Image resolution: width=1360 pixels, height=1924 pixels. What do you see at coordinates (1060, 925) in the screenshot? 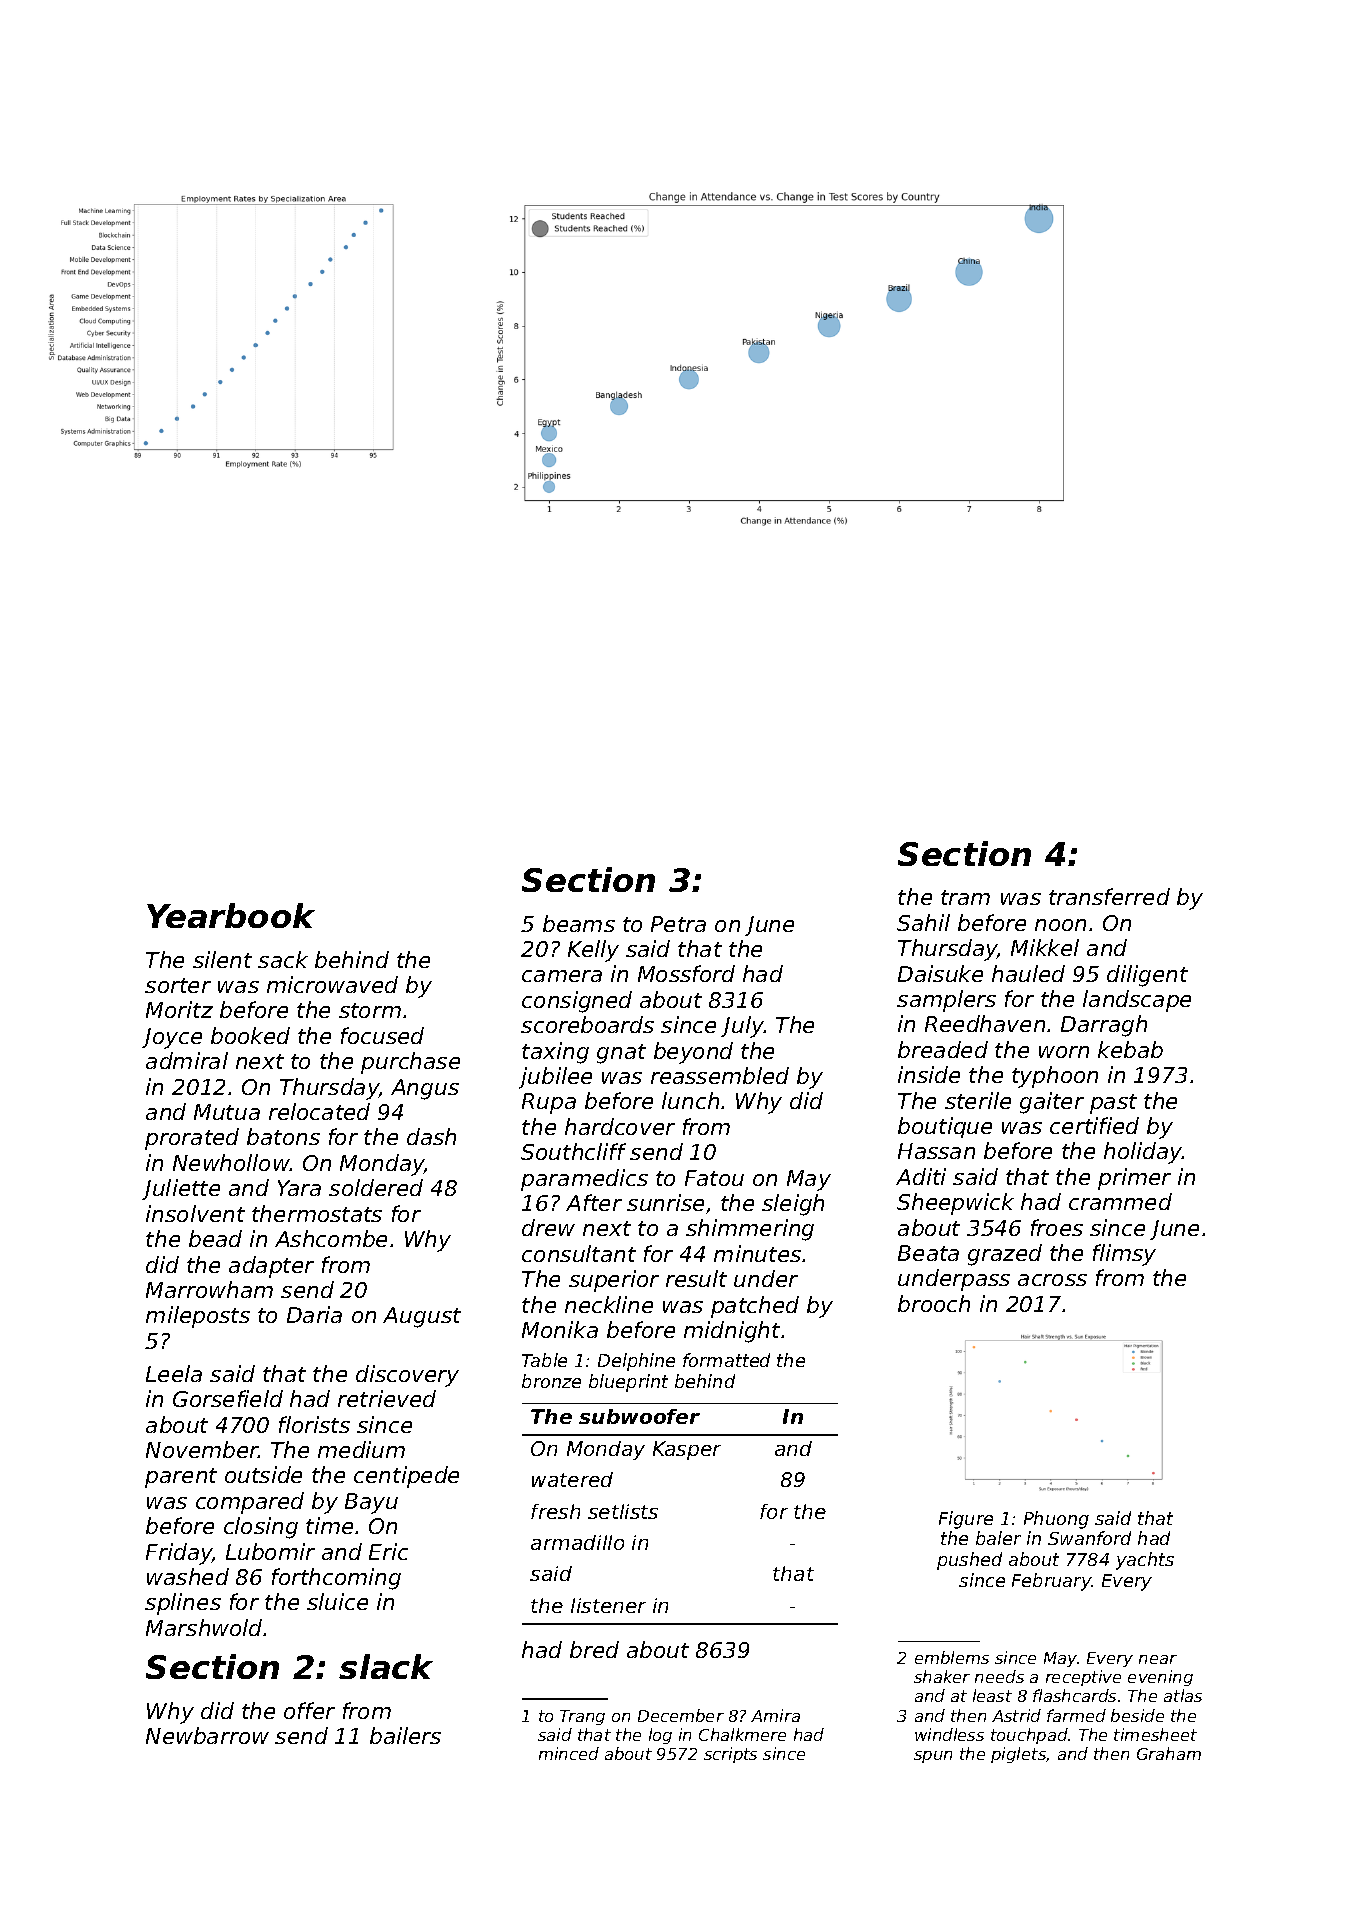
I see `noon` at bounding box center [1060, 925].
